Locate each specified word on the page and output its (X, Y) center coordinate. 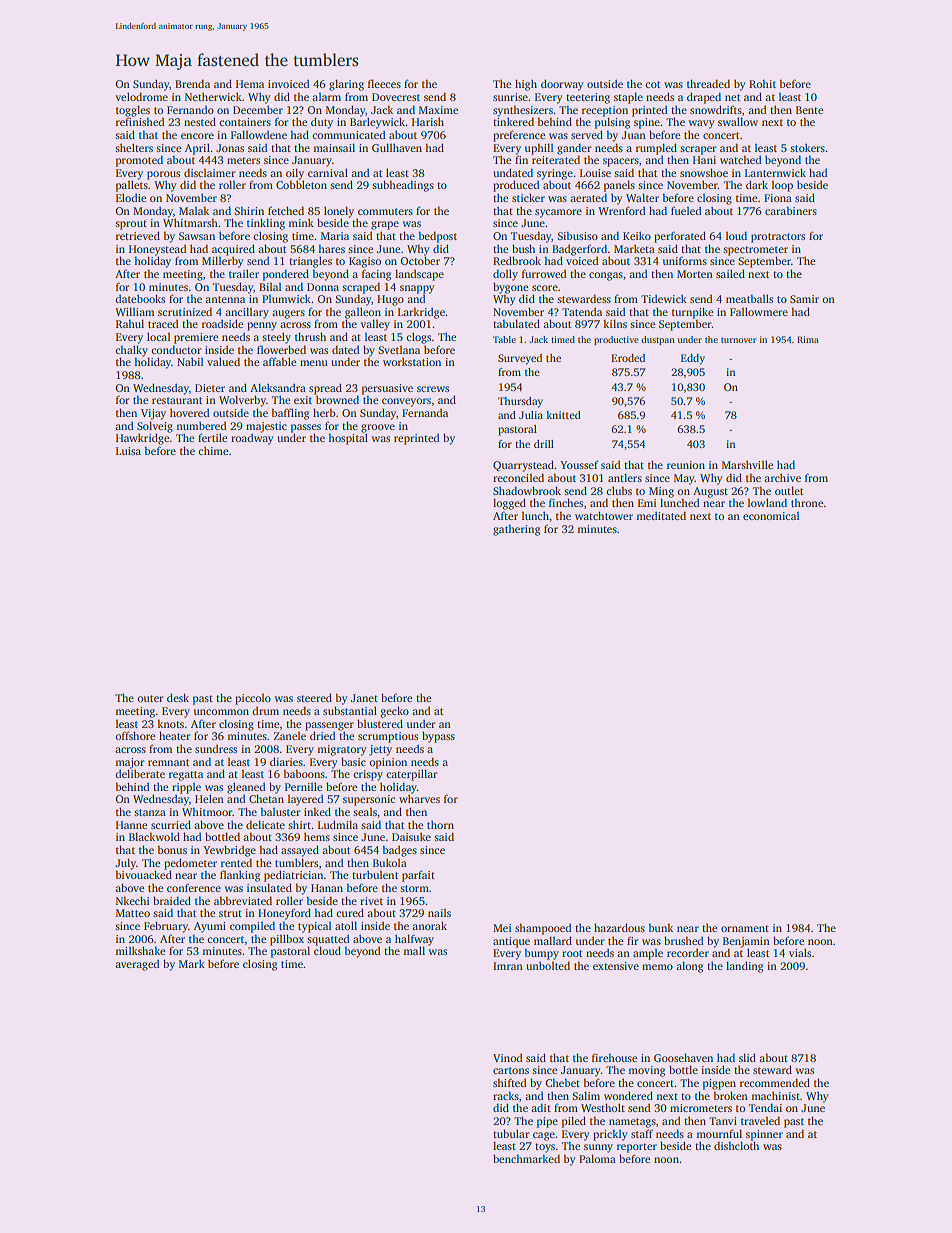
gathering (516, 530)
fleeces (384, 83)
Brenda (192, 83)
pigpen (719, 1084)
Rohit (762, 83)
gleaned (246, 788)
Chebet (562, 1082)
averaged (137, 965)
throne (807, 502)
